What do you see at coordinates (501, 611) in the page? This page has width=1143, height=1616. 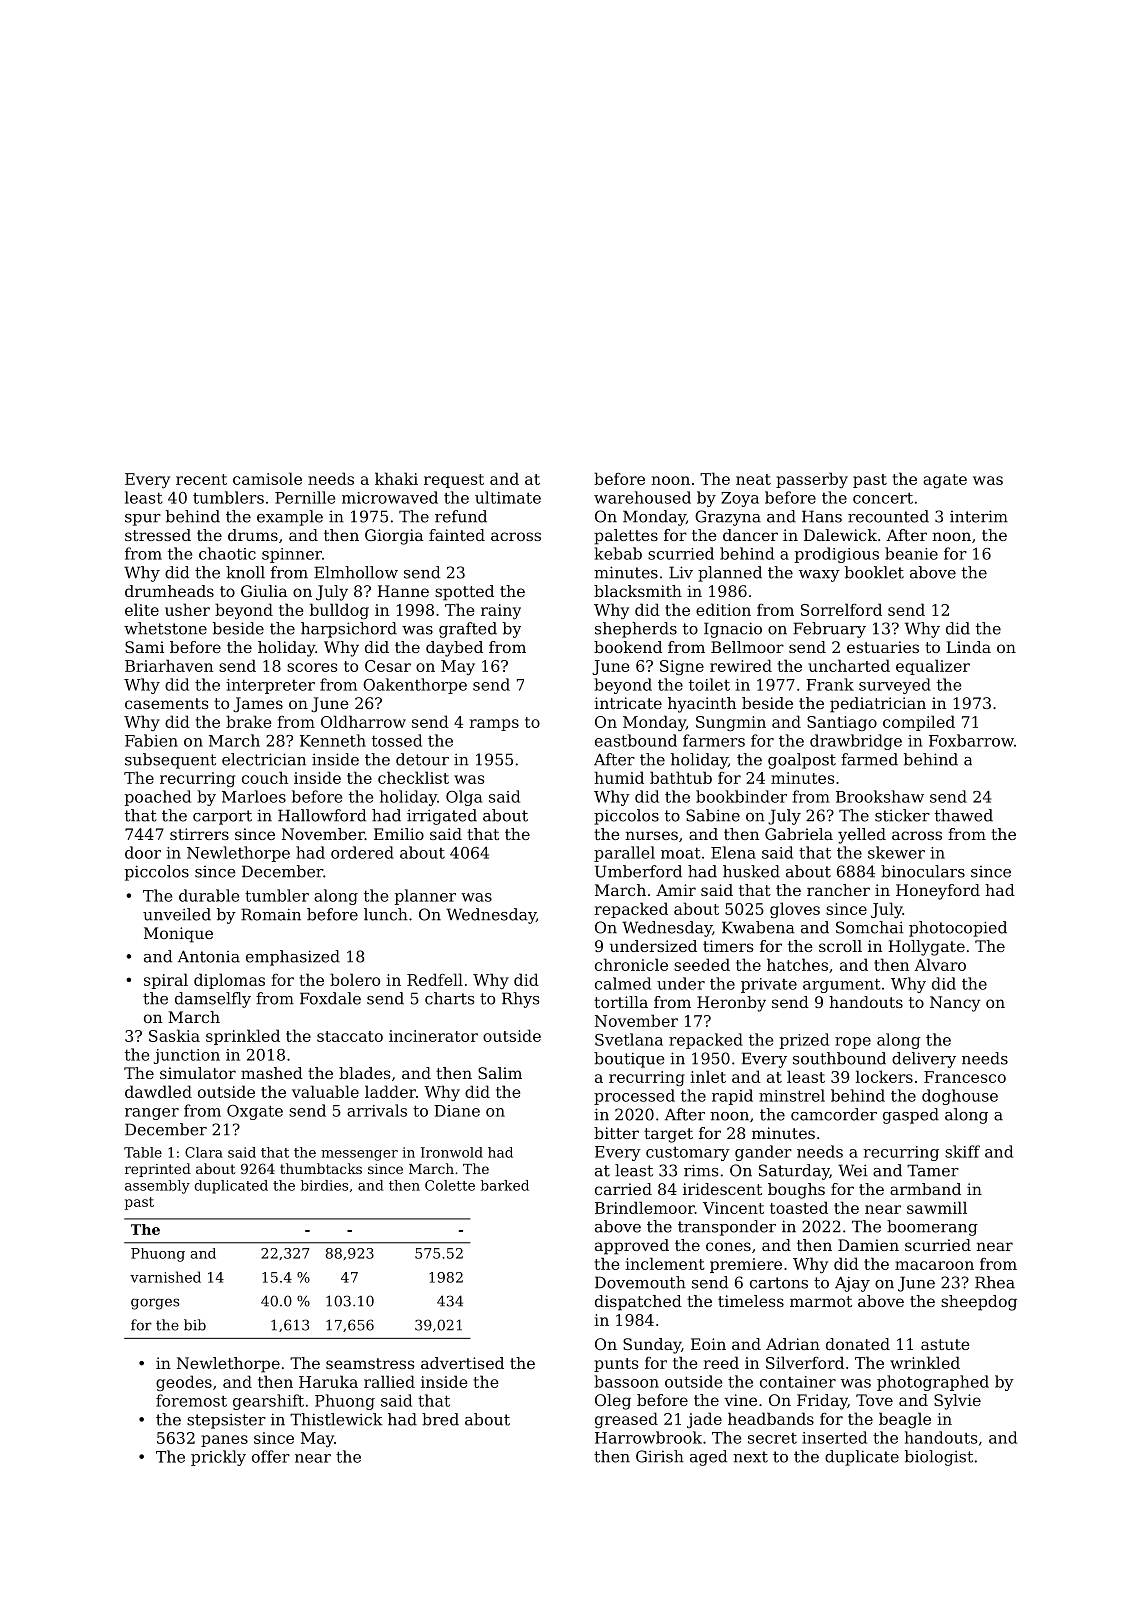 I see `rainy` at bounding box center [501, 611].
